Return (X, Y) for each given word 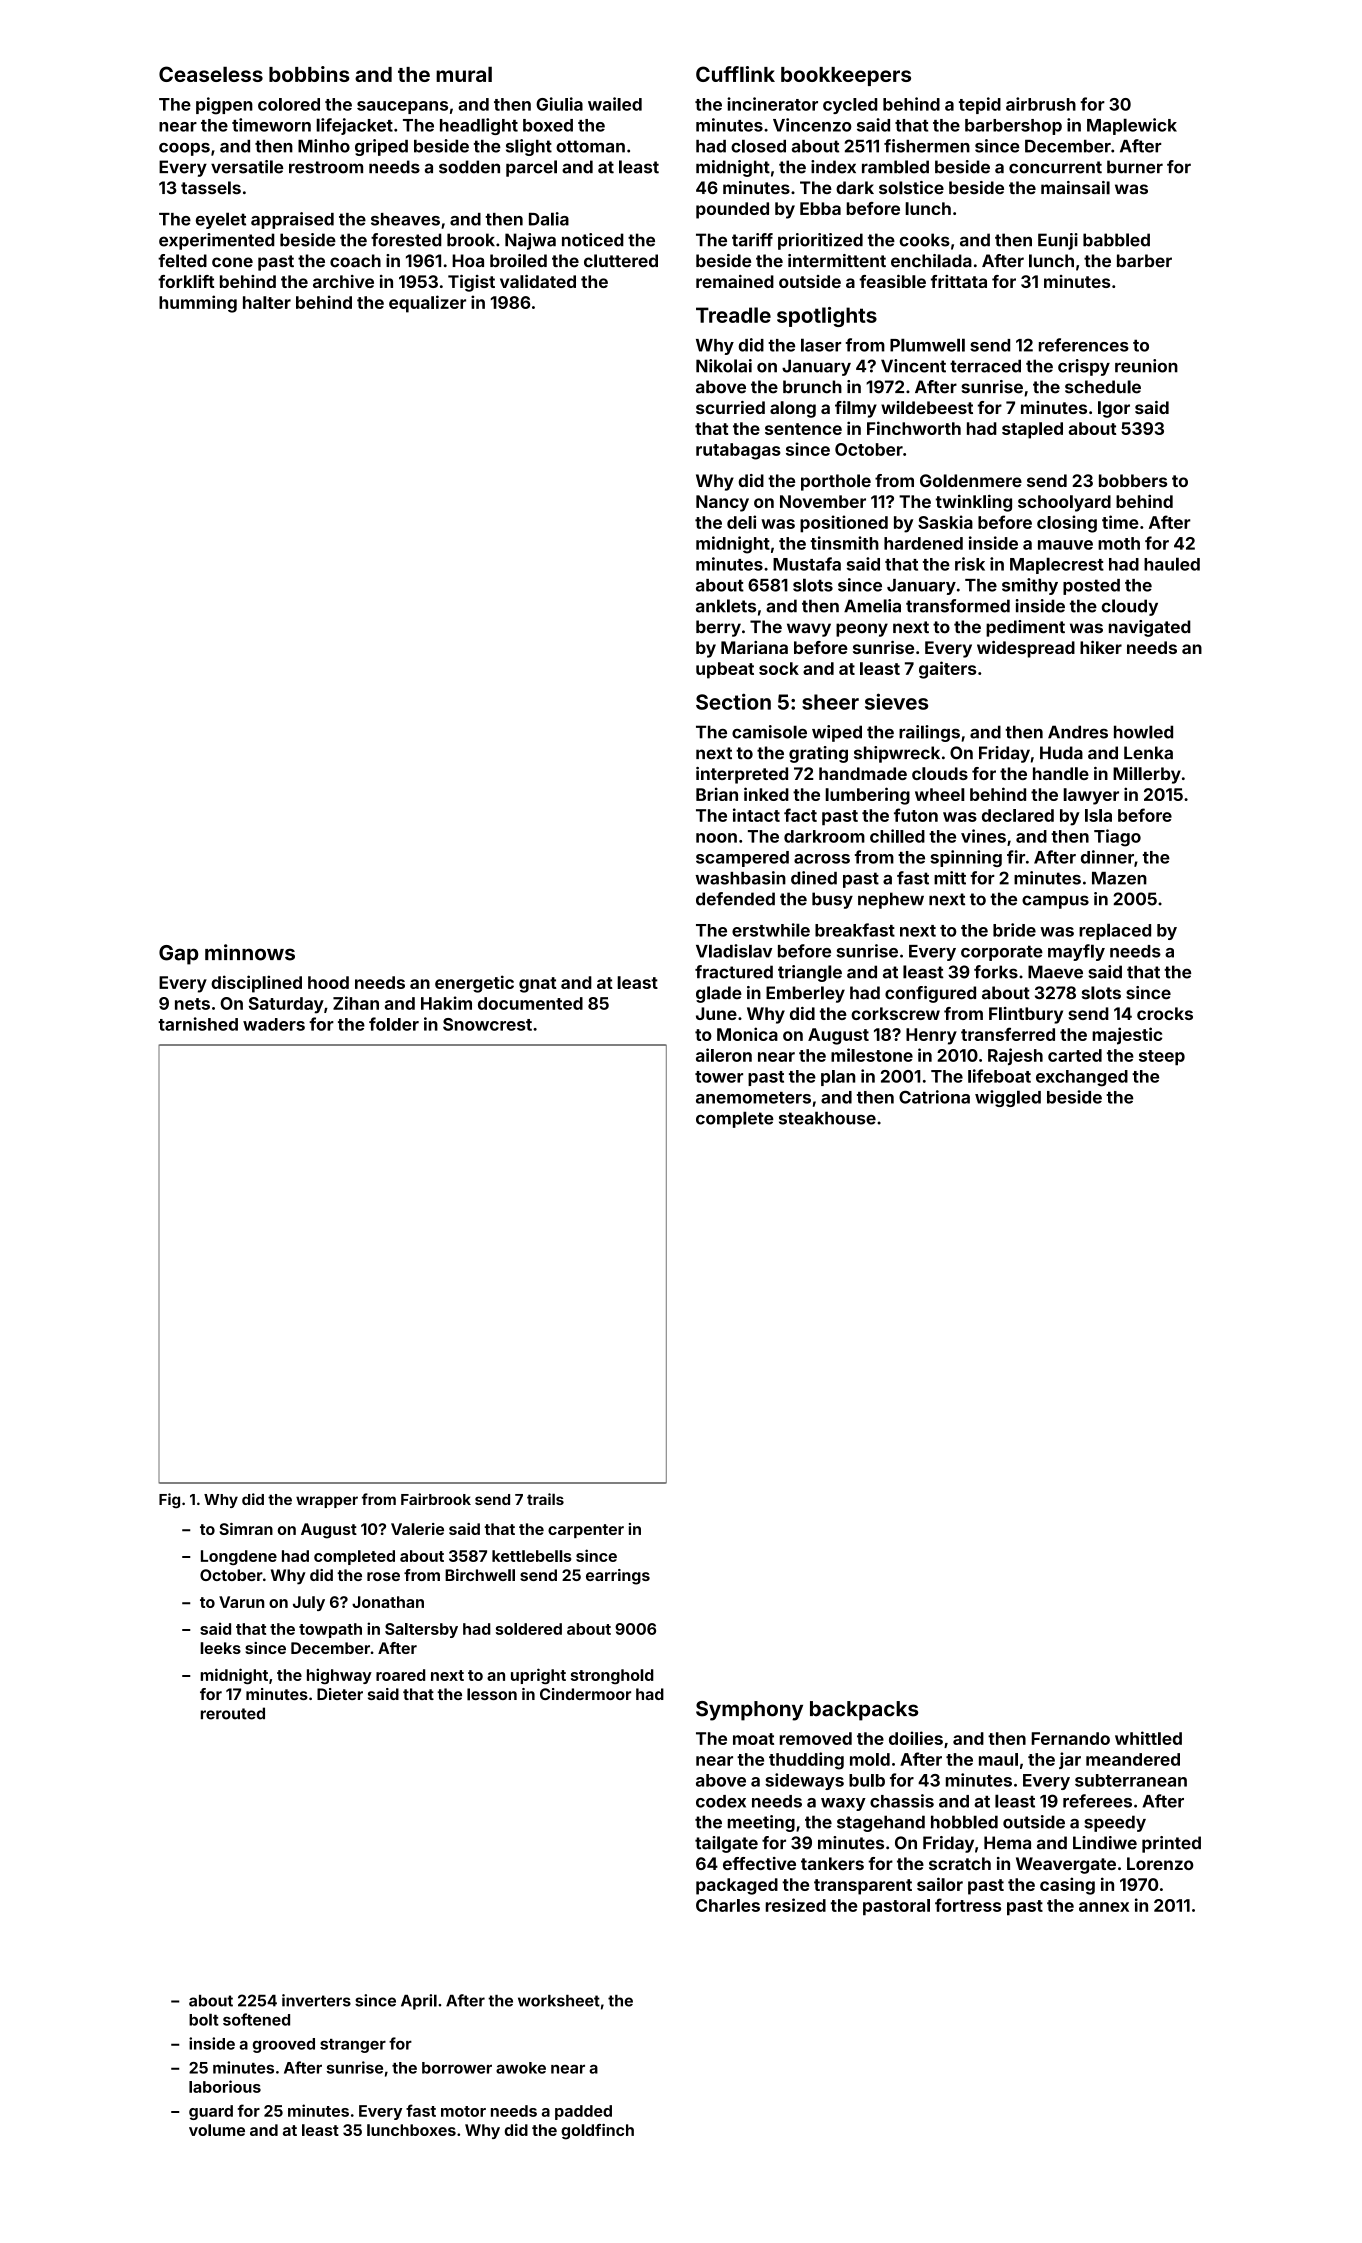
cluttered (621, 261)
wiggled (1008, 1098)
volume (217, 2130)
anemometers (753, 1098)
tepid (980, 105)
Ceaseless (211, 74)
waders (274, 1024)
